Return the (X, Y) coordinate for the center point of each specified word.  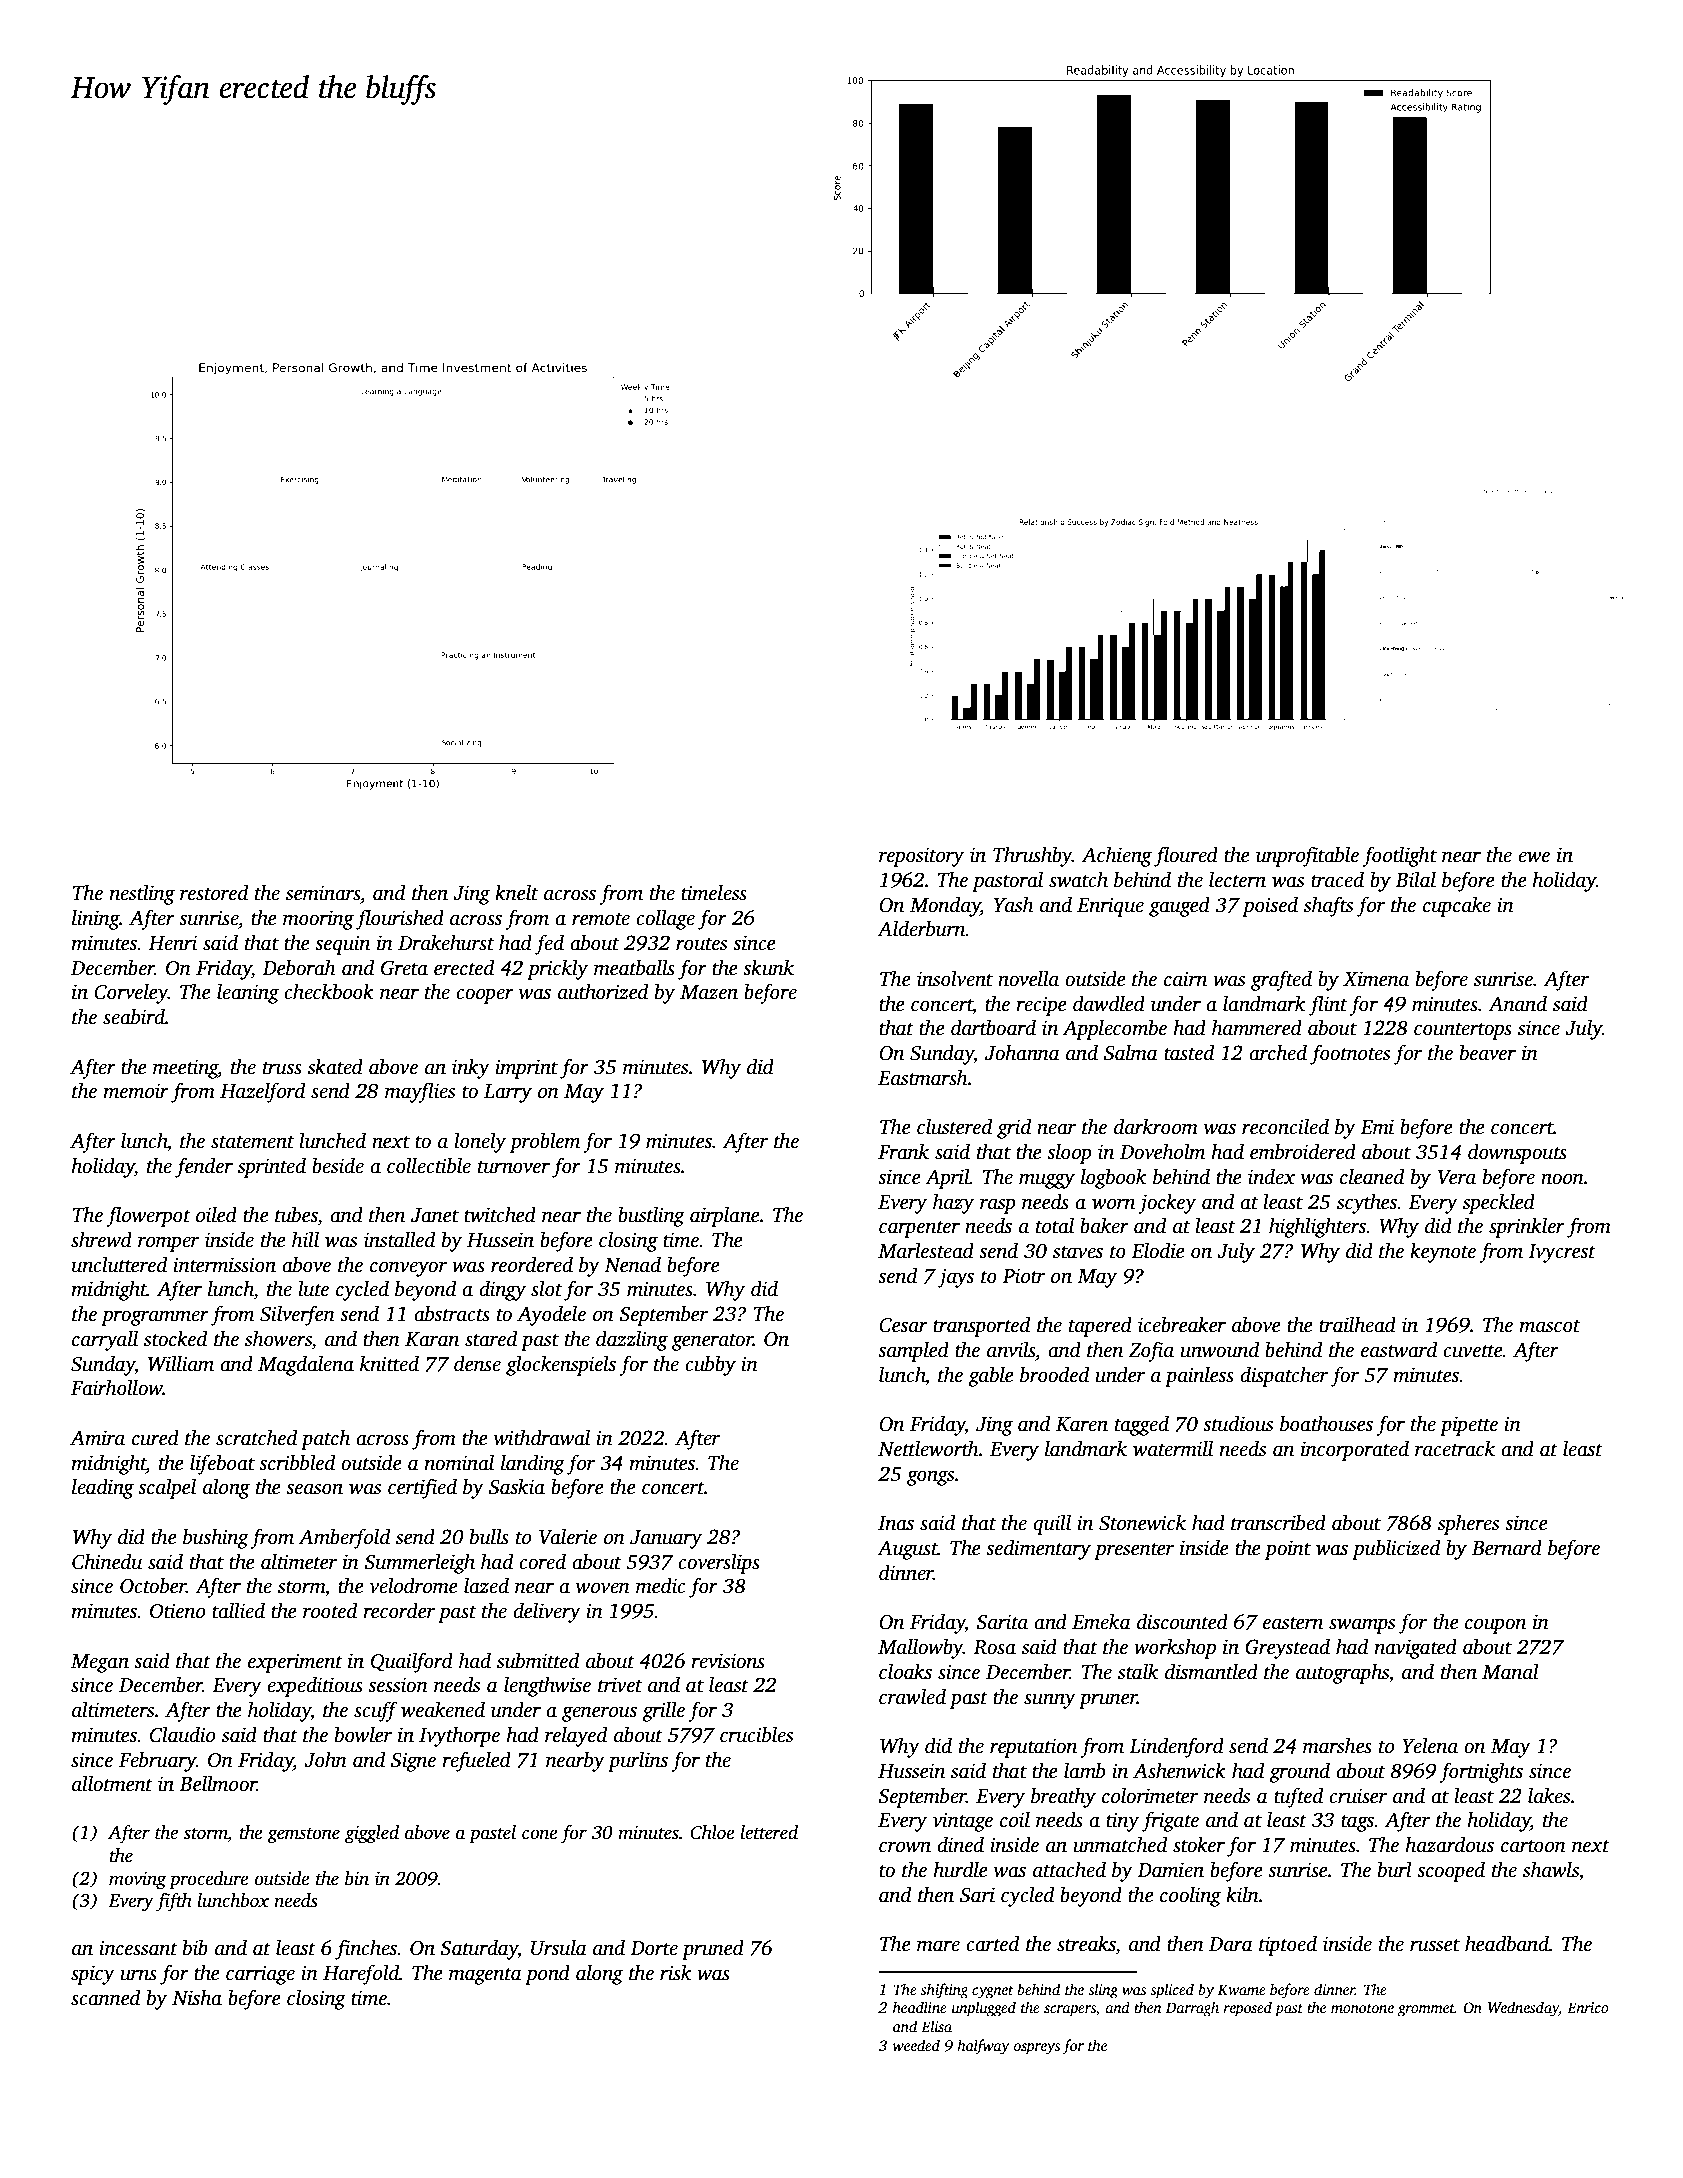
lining (96, 919)
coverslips (719, 1563)
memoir (136, 1091)
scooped (1451, 1871)
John (325, 1759)
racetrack (1455, 1448)
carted (992, 1943)
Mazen (709, 992)
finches (366, 1949)
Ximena (1376, 979)
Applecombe (1115, 1029)
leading (103, 1488)
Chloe (712, 1832)
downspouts (1517, 1153)
